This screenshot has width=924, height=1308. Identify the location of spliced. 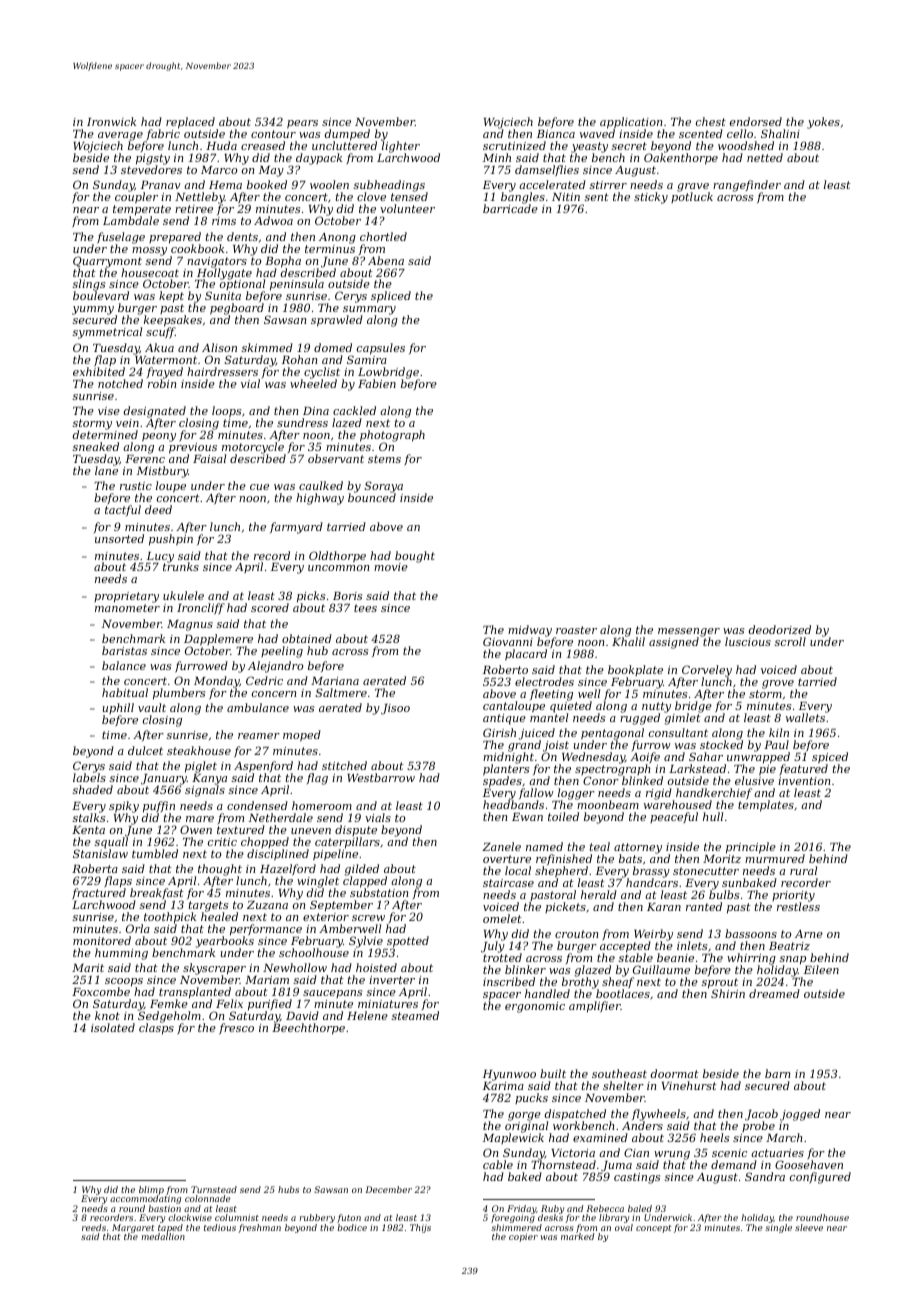
(391, 297).
